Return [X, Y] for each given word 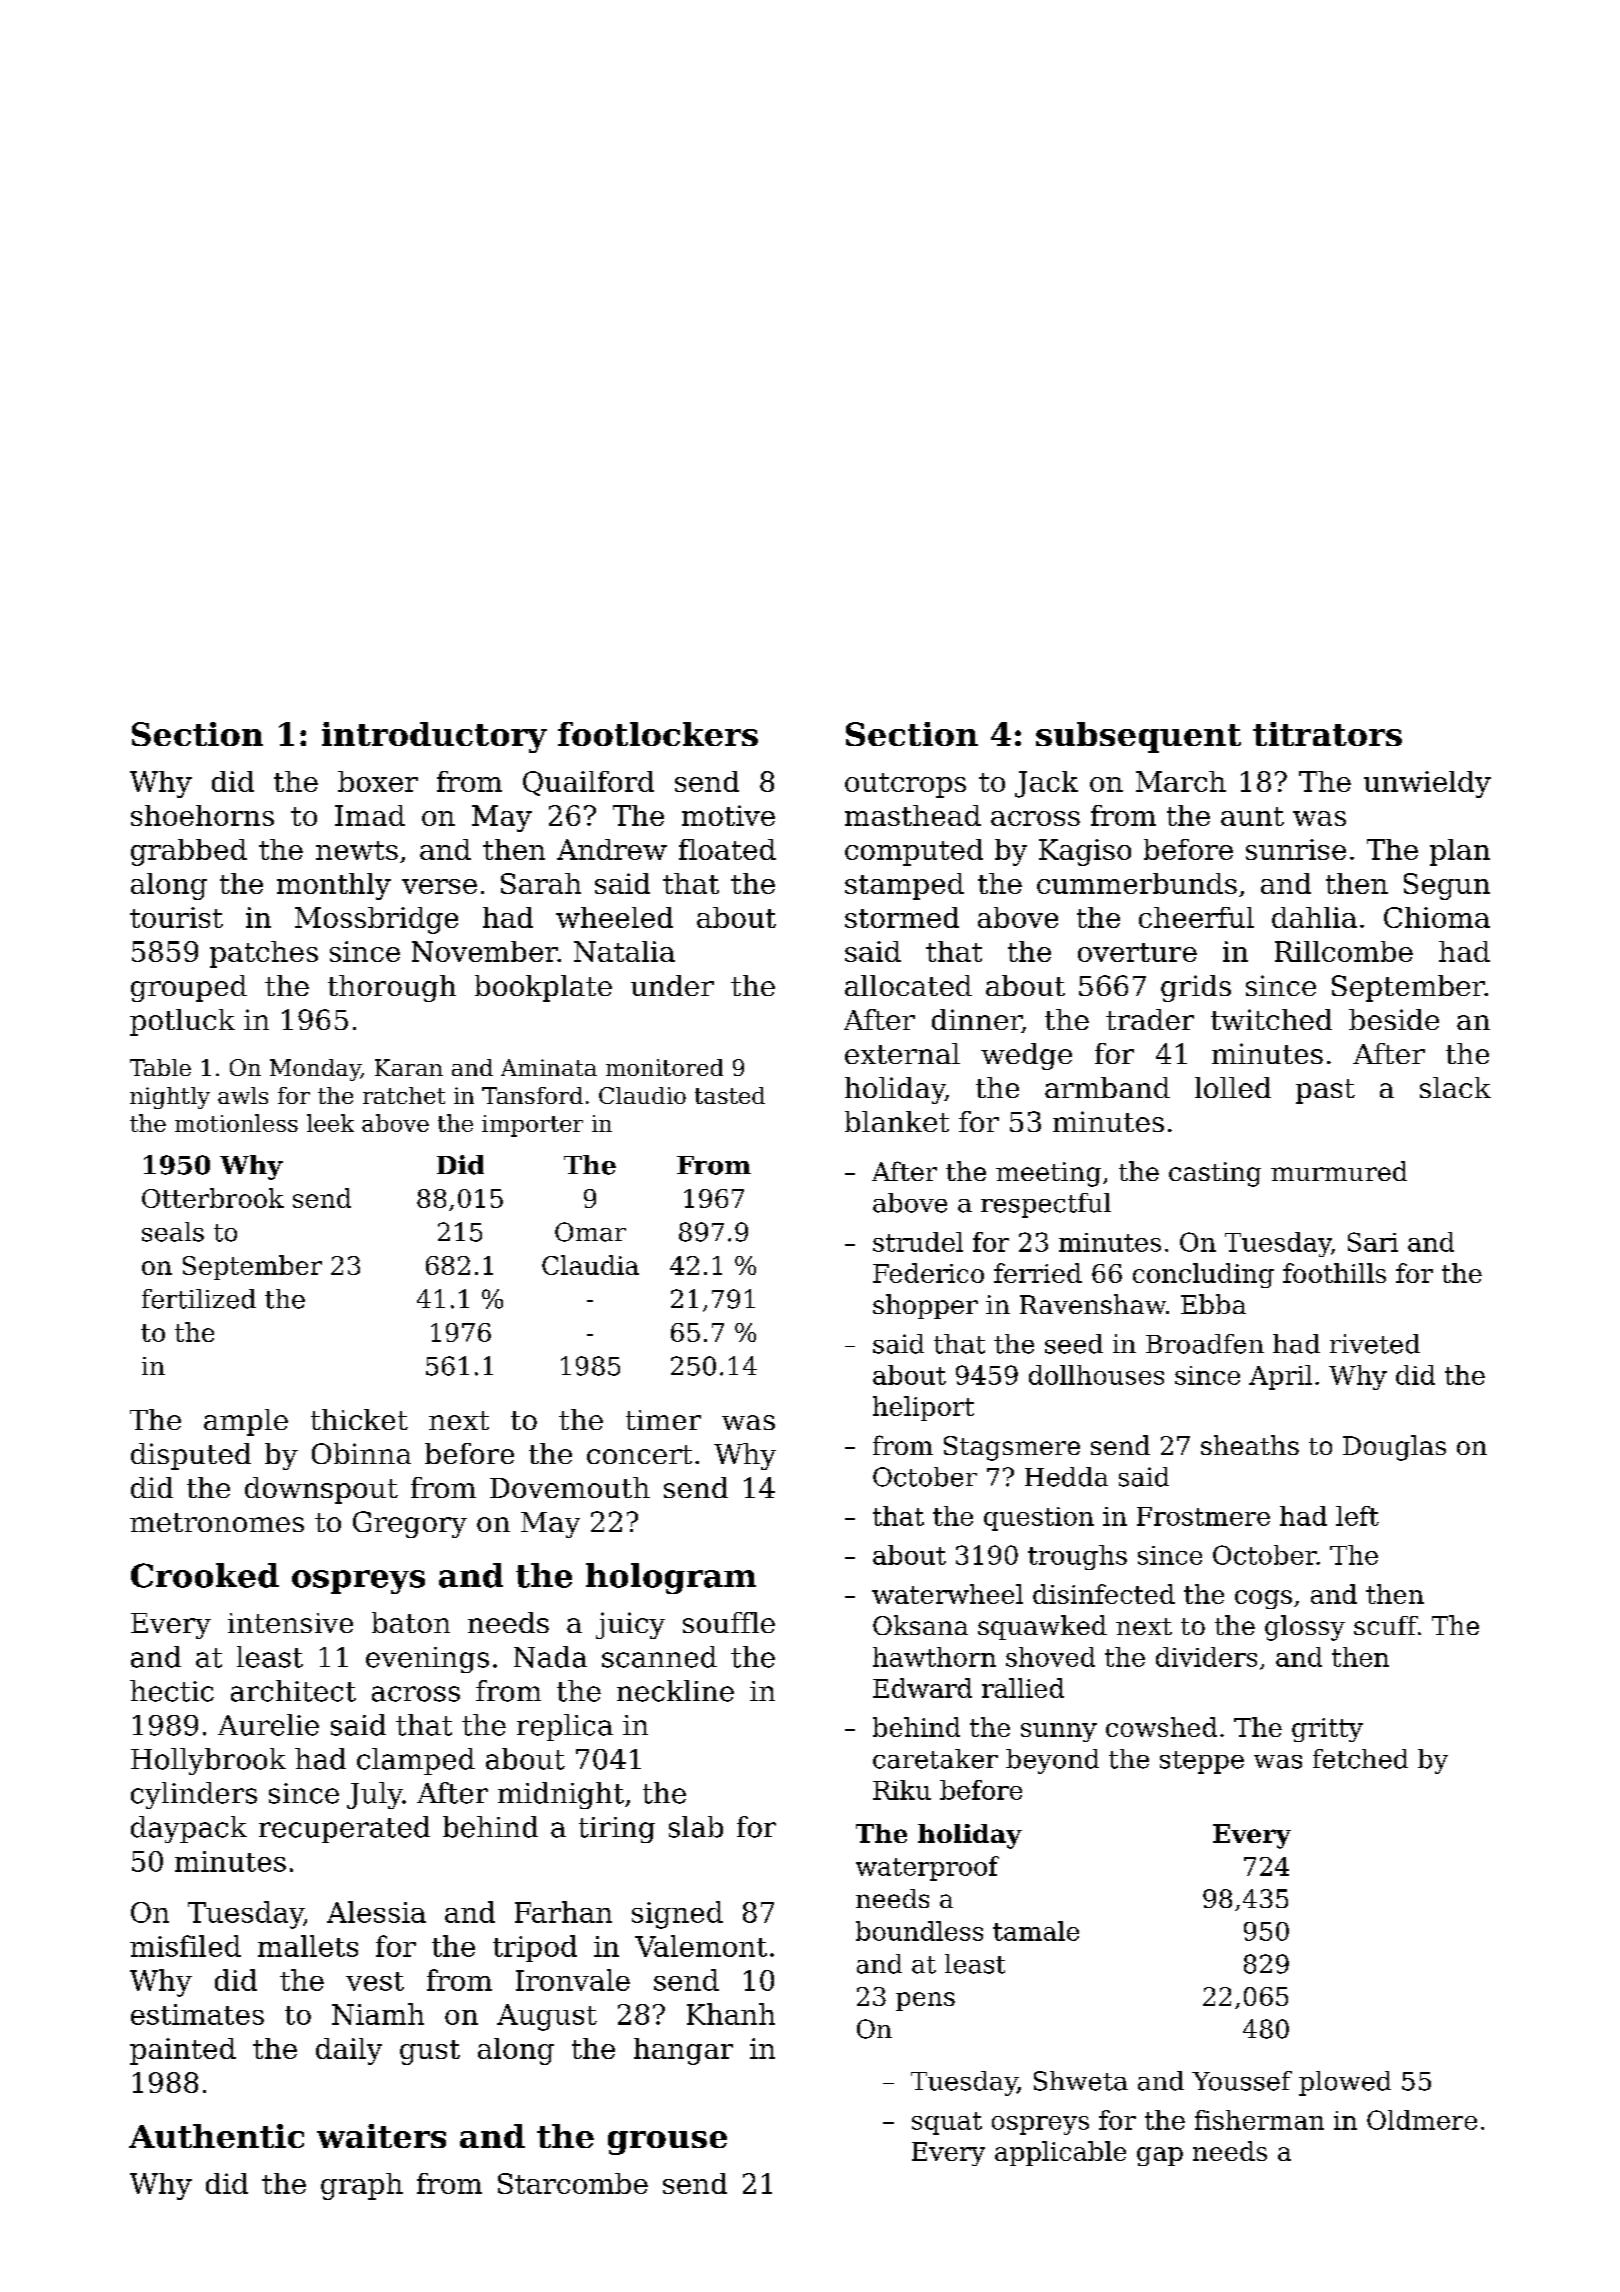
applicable [1060, 2153]
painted [183, 2051]
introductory [434, 737]
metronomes [217, 1522]
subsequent [1138, 737]
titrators [1327, 734]
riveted [1375, 1344]
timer [663, 1420]
